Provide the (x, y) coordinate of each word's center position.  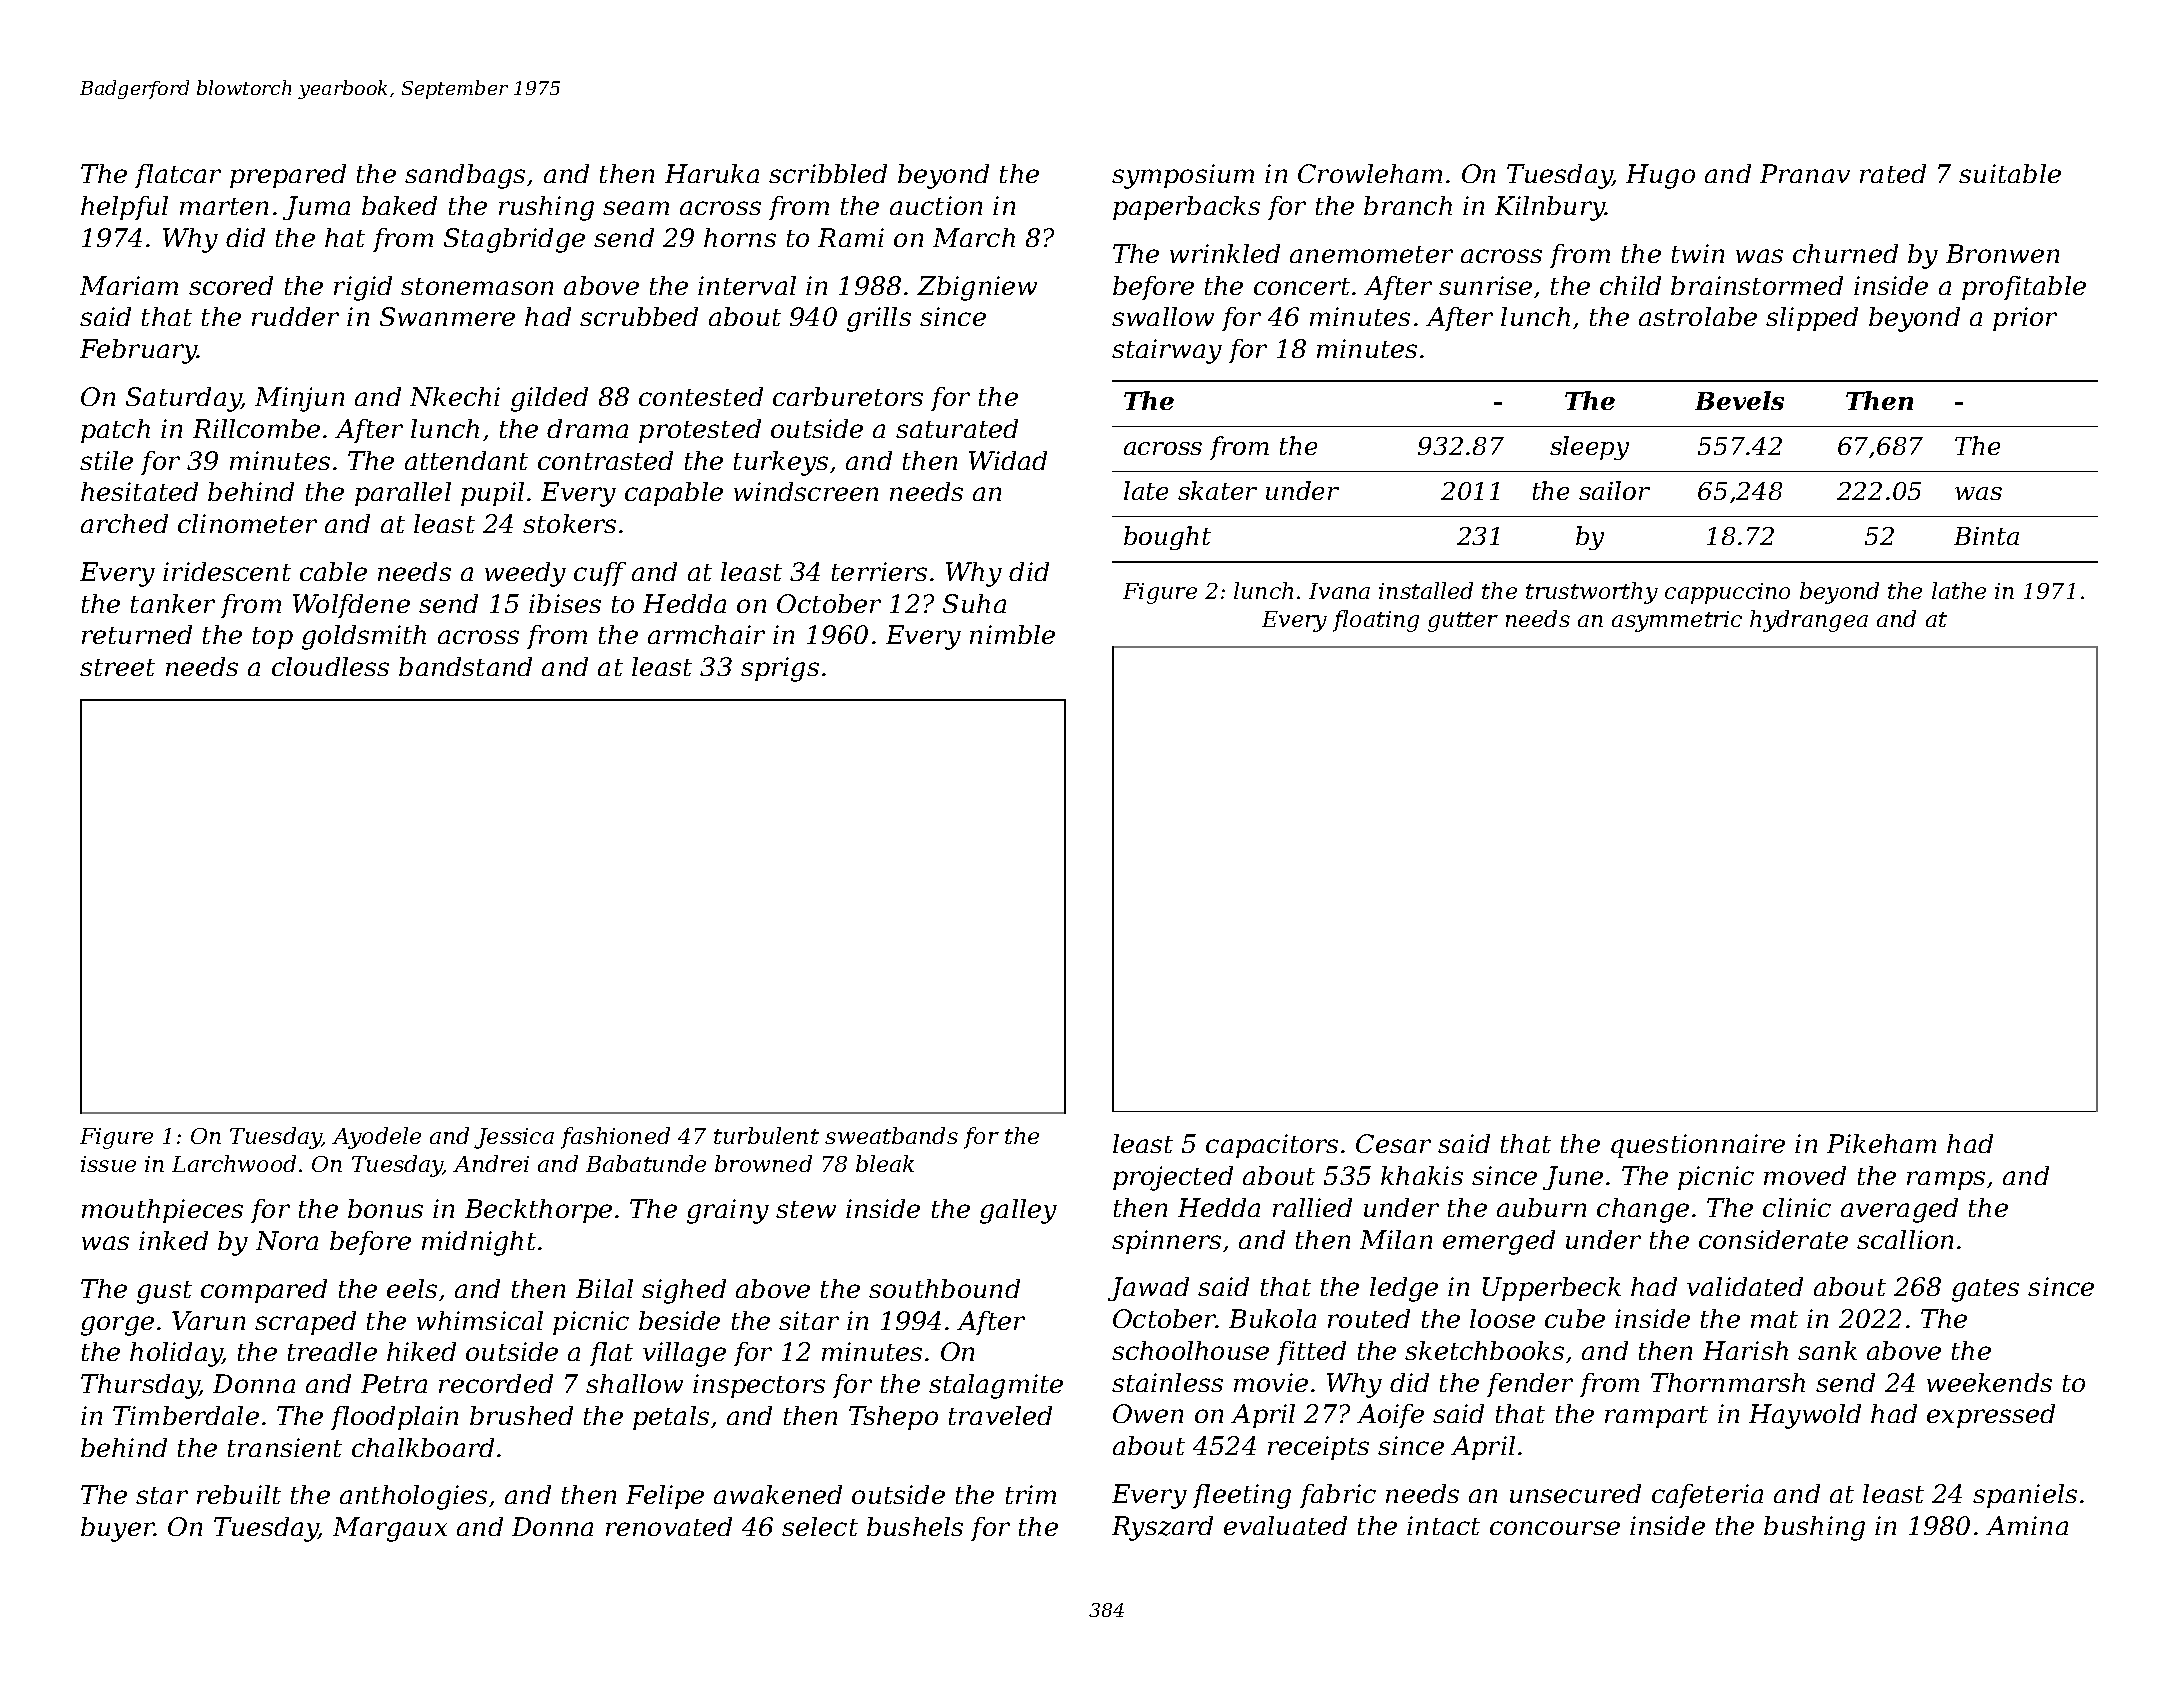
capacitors (1272, 1146)
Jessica (514, 1138)
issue (108, 1164)
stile (106, 460)
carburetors (848, 396)
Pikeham (1881, 1143)
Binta (1986, 536)
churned (1845, 253)
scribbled (828, 173)
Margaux (390, 1529)
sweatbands (891, 1135)
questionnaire (1698, 1146)
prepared (288, 176)
